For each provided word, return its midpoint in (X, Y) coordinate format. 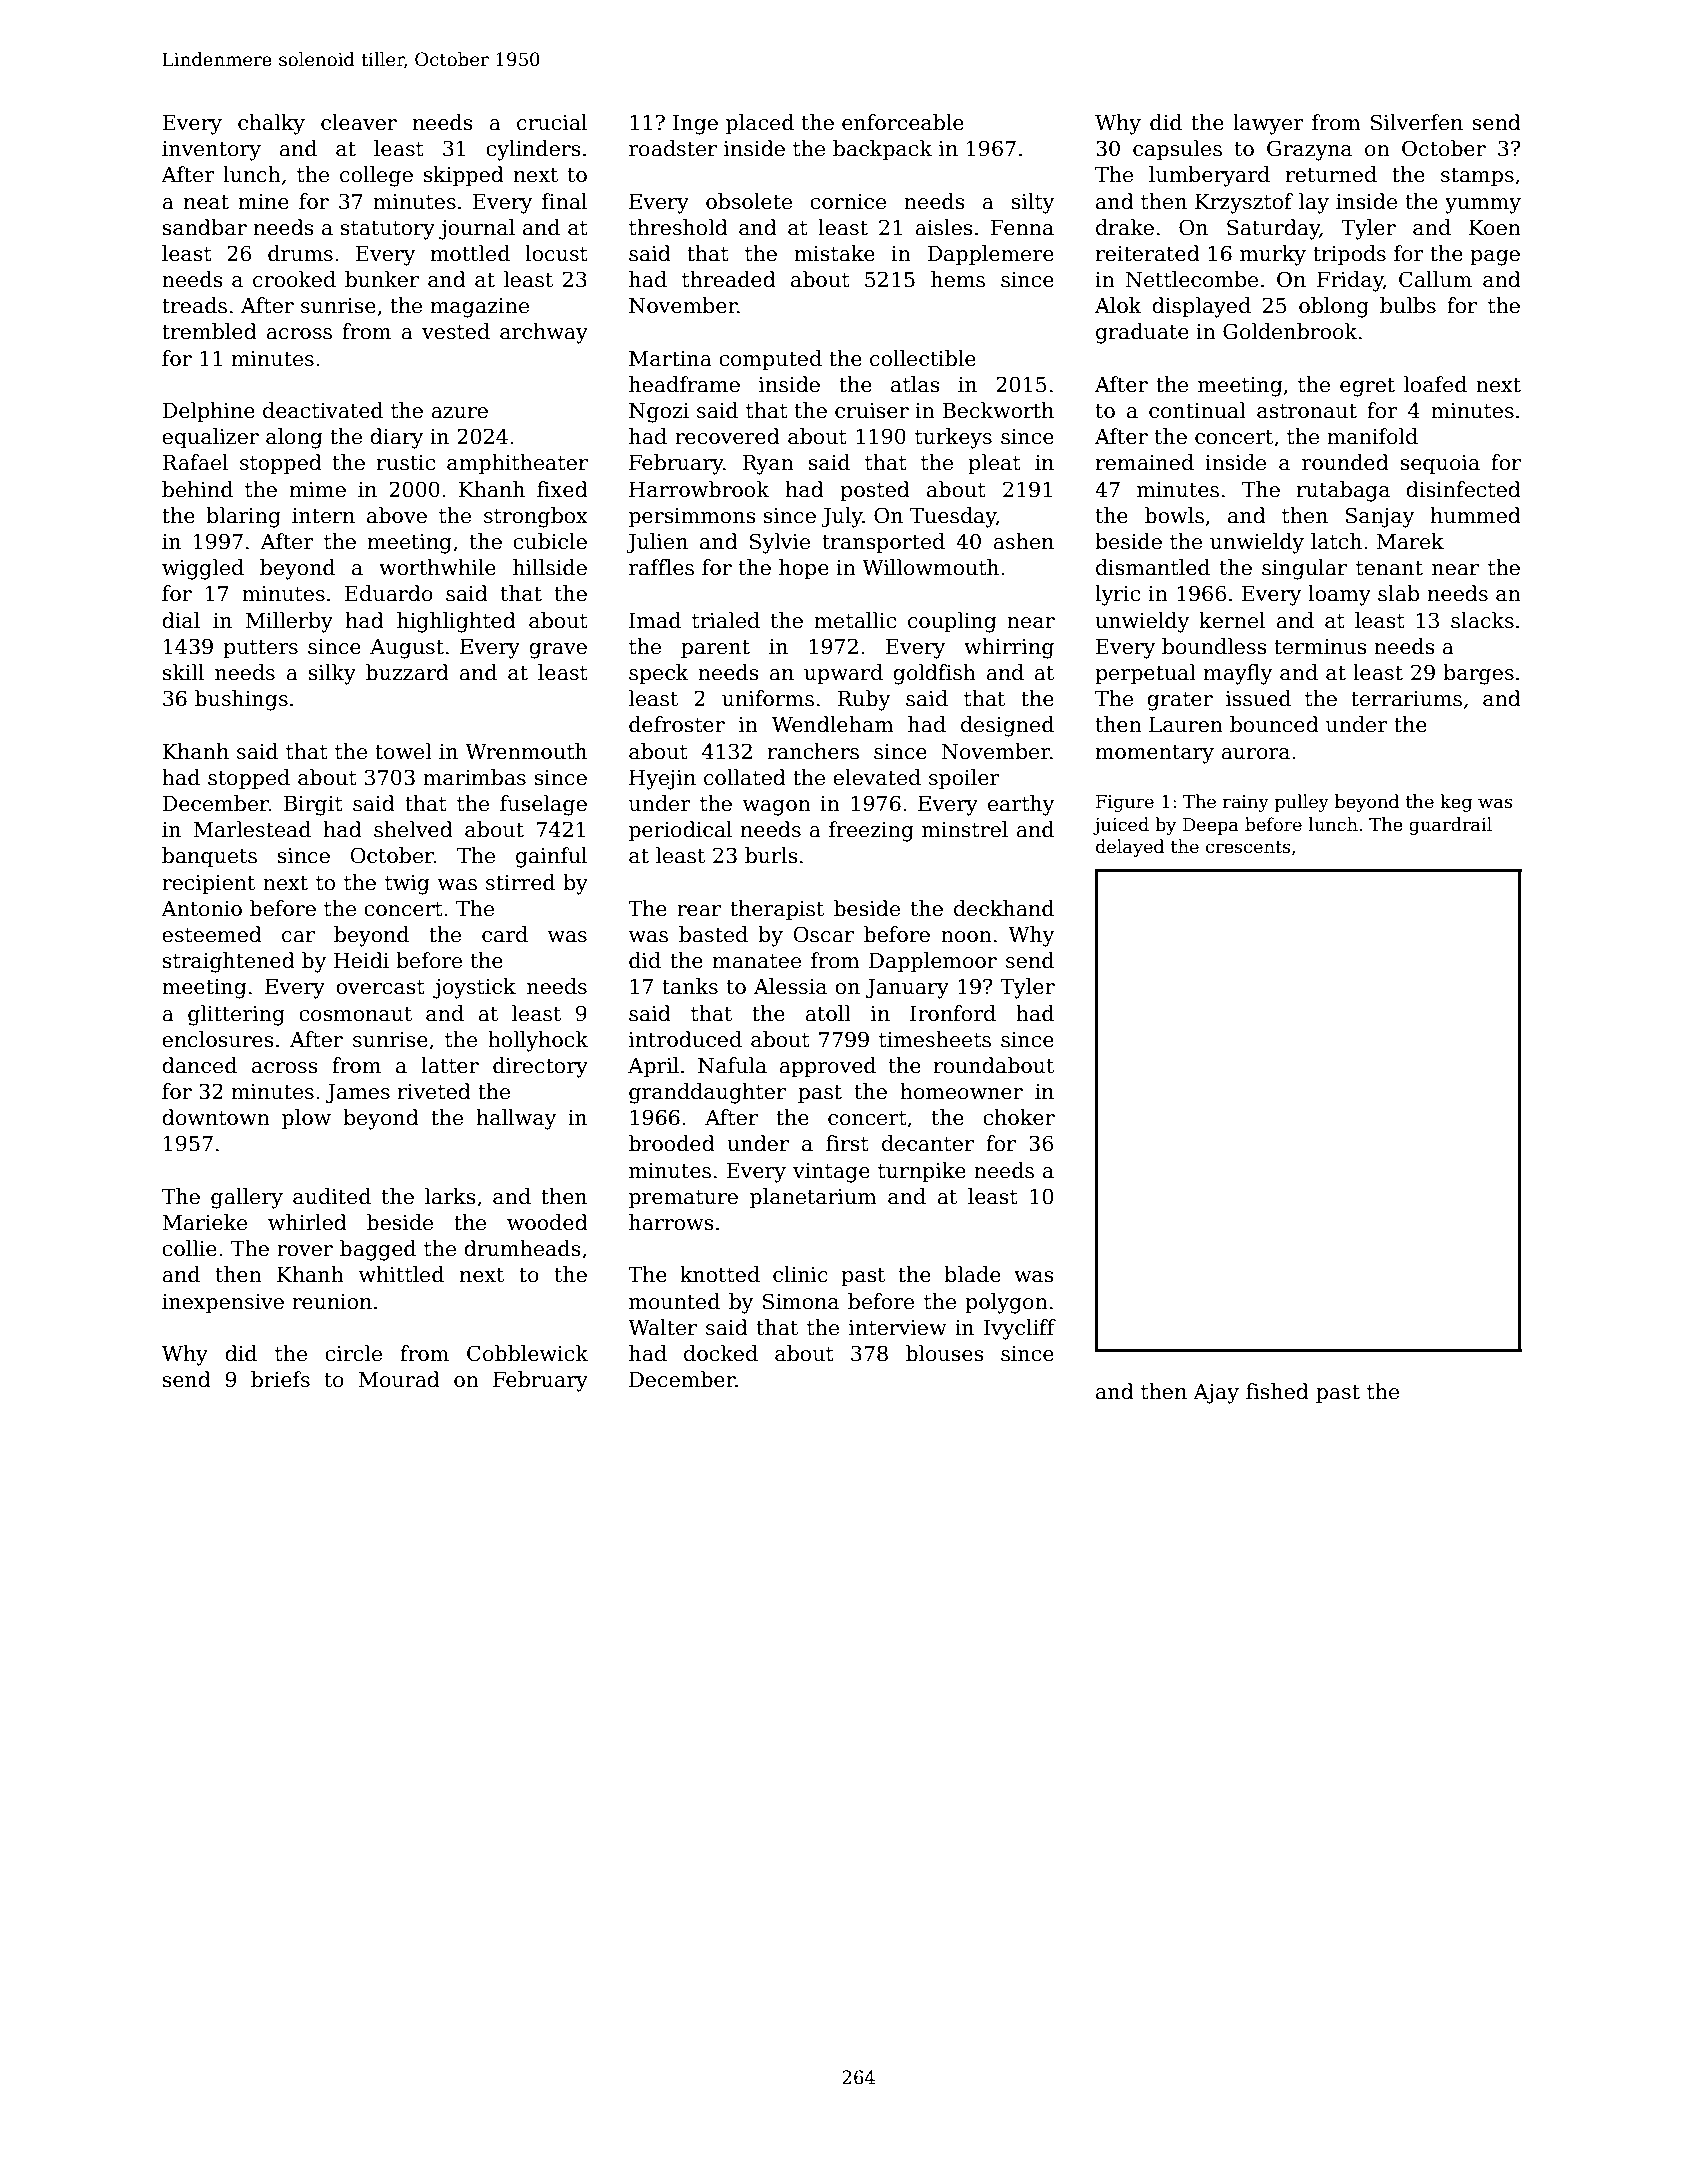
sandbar (204, 227)
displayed (1201, 307)
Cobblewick (527, 1353)
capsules (1177, 150)
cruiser (872, 411)
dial (181, 620)
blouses (944, 1353)
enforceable (903, 122)
